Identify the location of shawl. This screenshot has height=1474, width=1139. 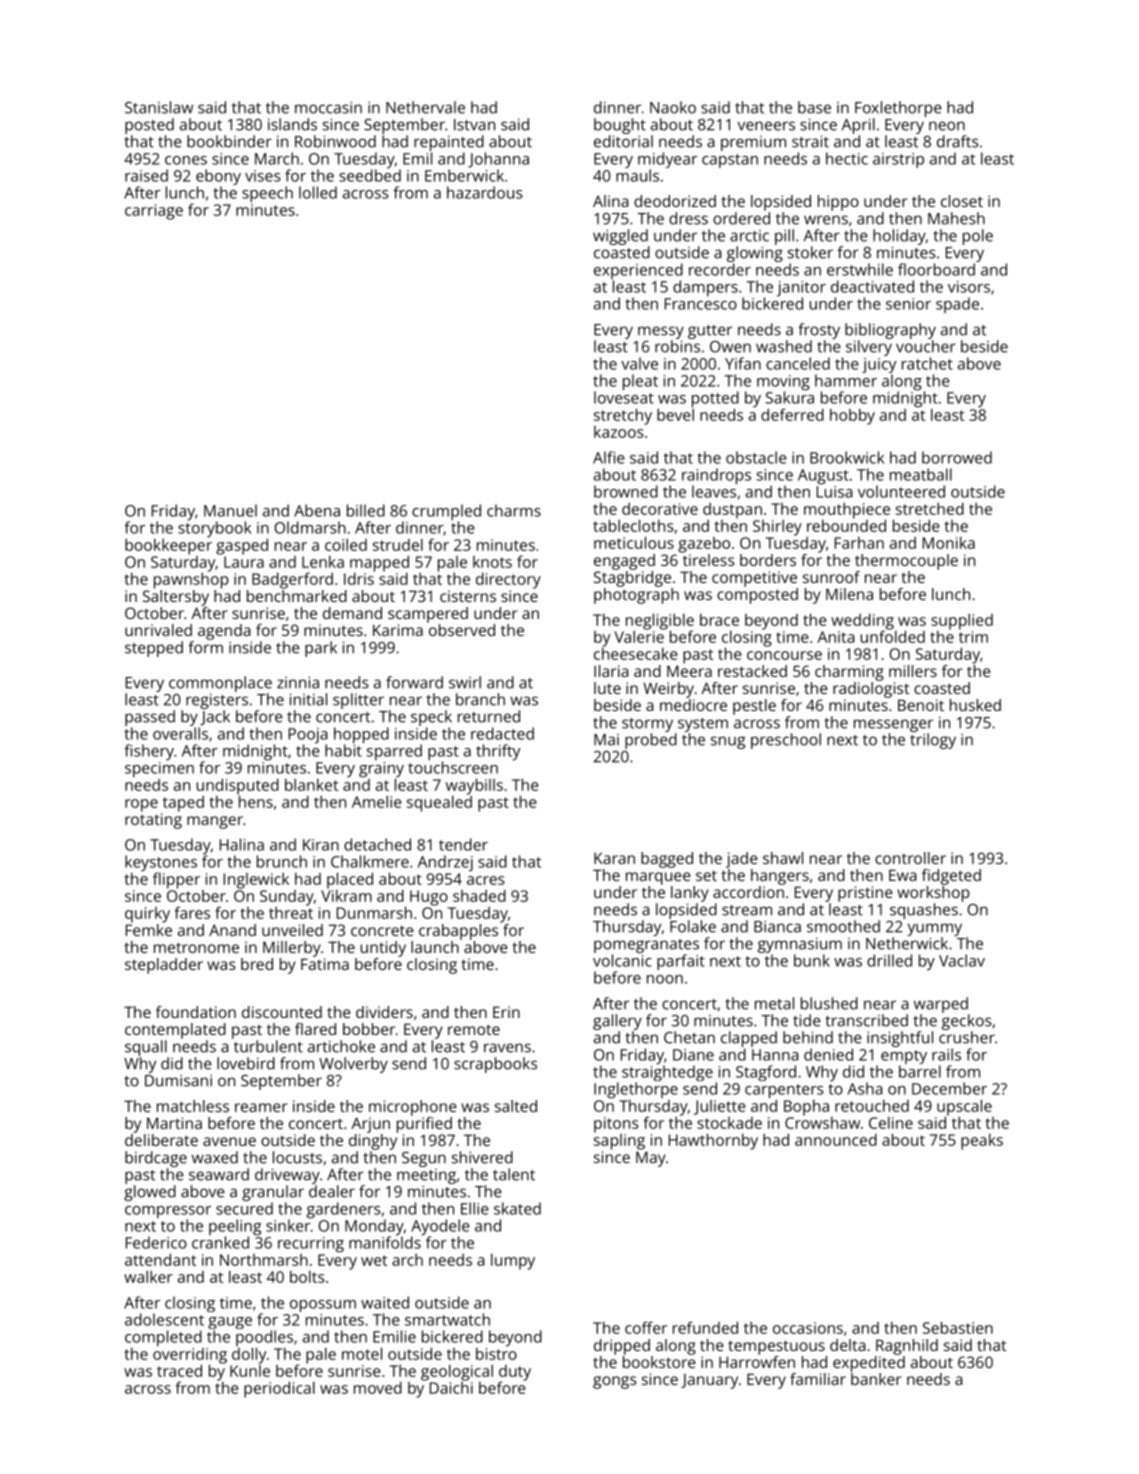
(783, 858).
